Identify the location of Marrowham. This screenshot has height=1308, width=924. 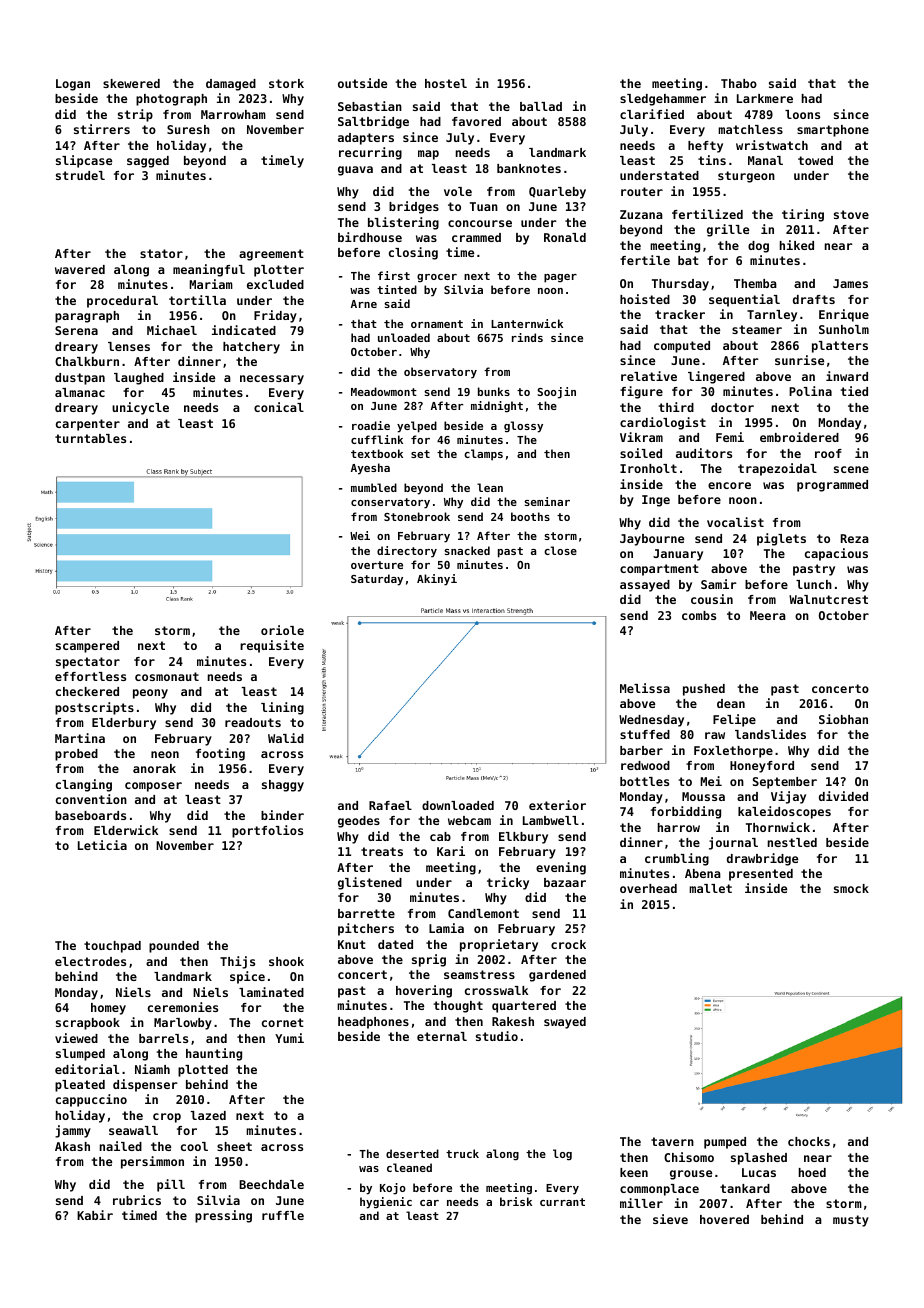
(233, 114).
